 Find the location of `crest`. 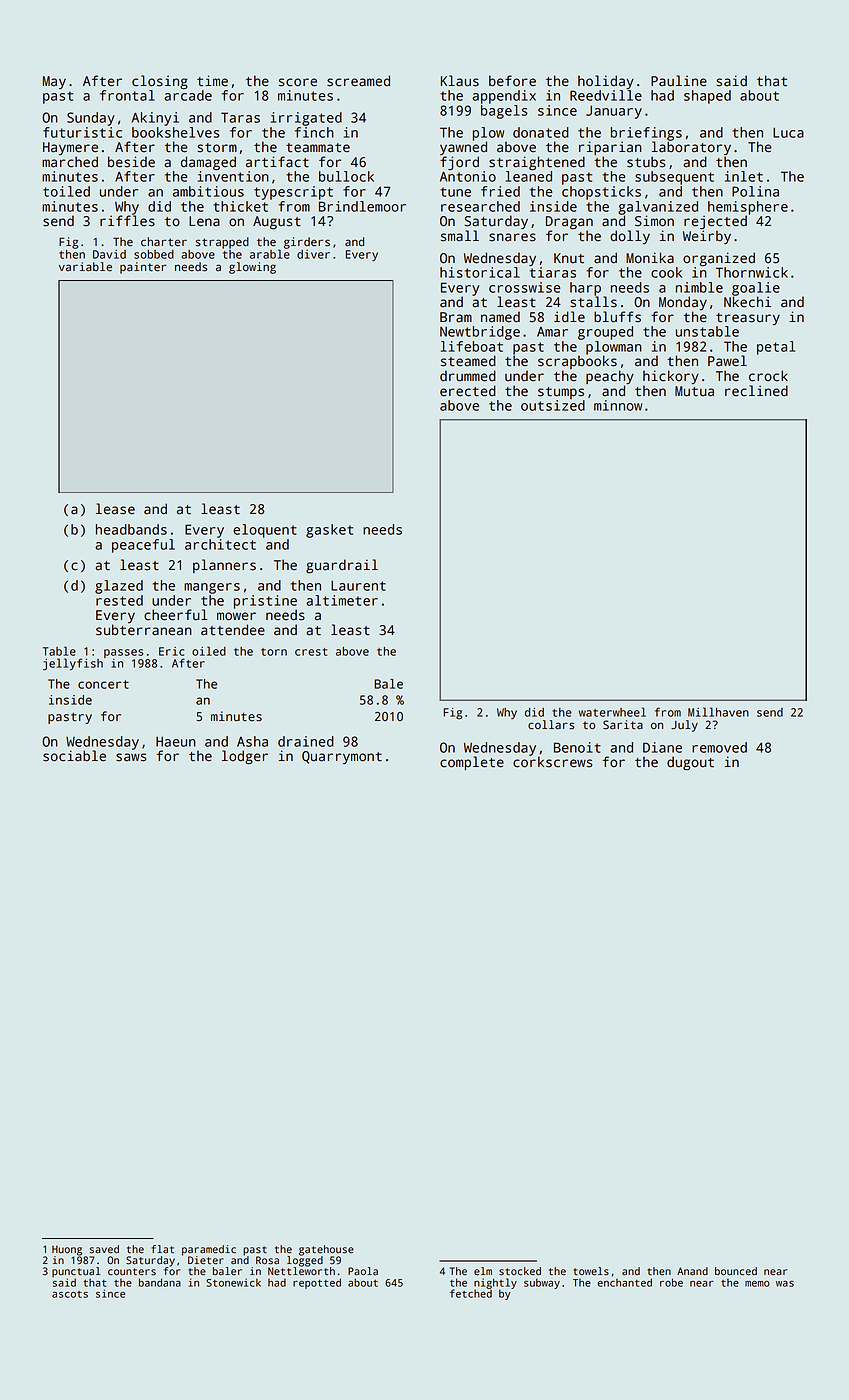

crest is located at coordinates (311, 652).
